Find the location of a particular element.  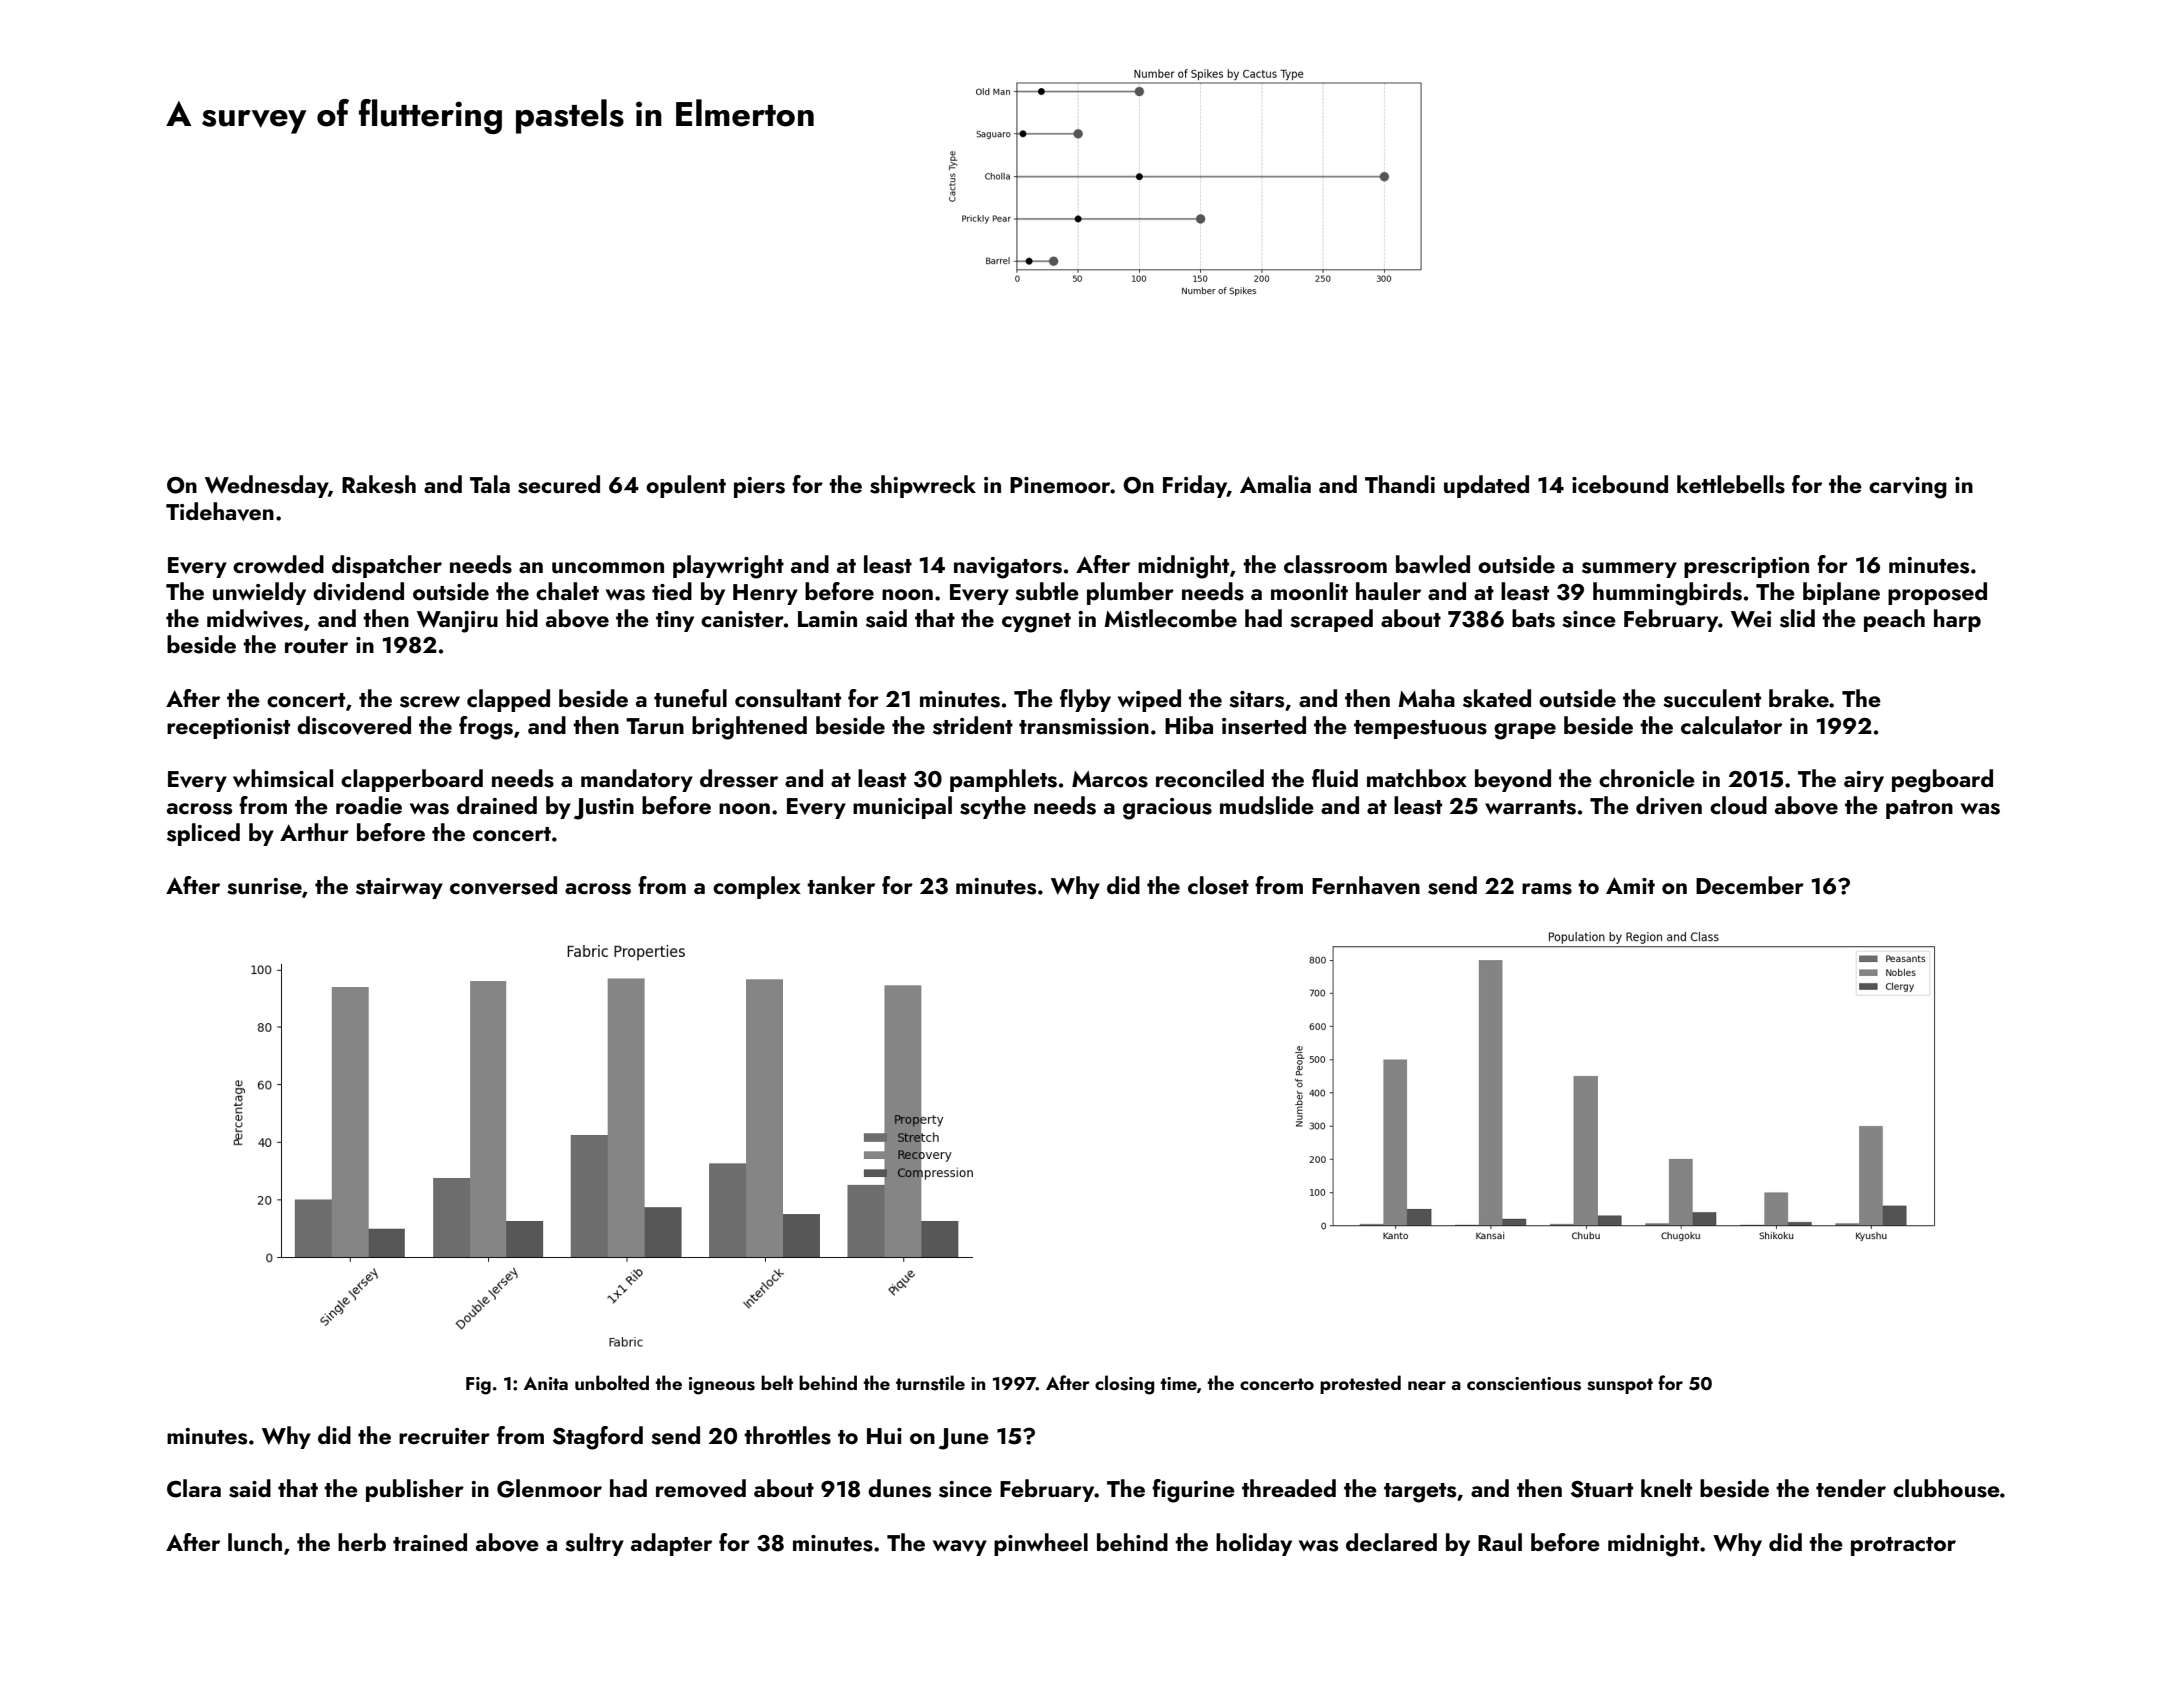

harp is located at coordinates (1957, 620).
